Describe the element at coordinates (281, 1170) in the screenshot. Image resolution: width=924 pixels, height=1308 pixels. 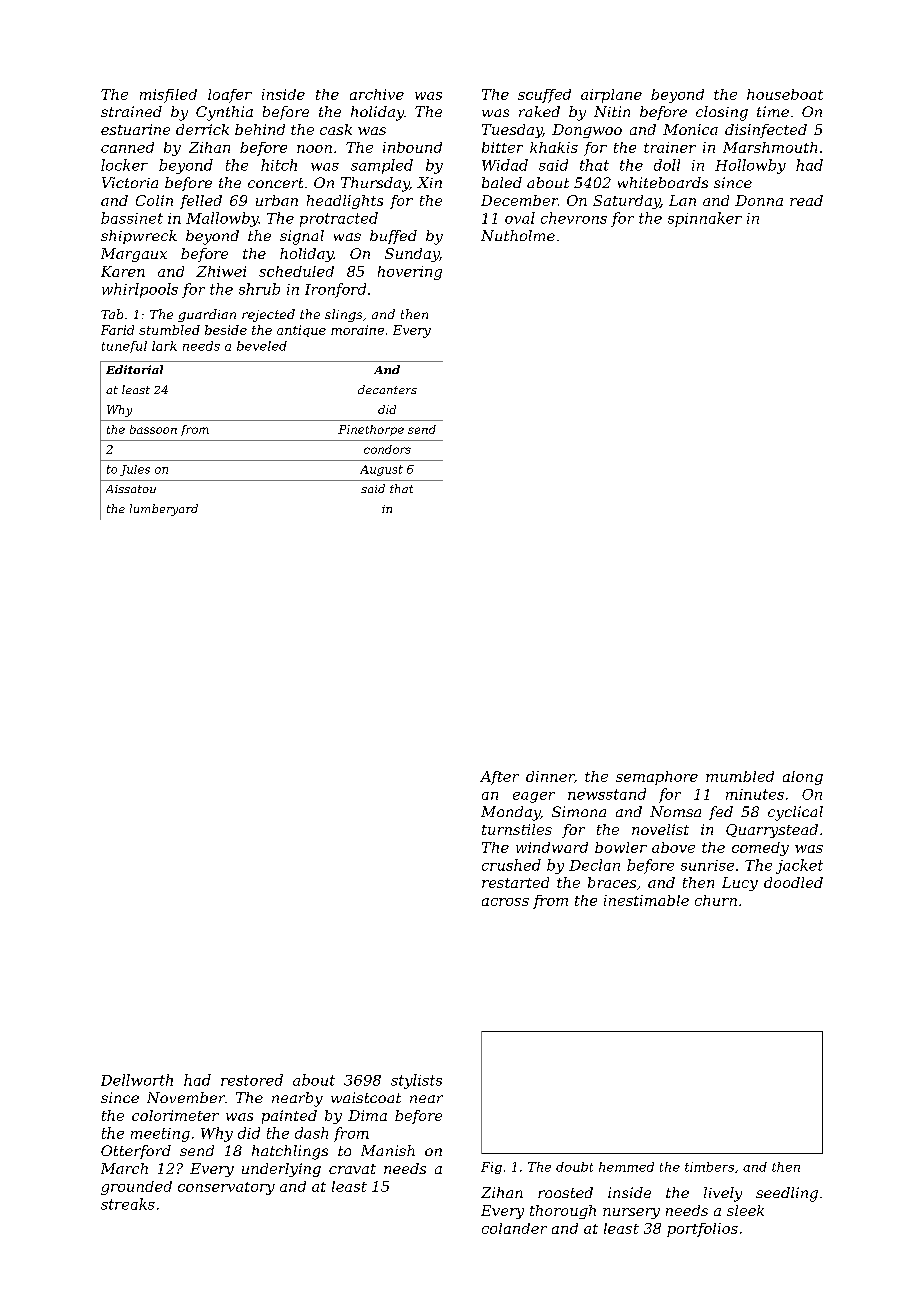
I see `underlying` at that location.
